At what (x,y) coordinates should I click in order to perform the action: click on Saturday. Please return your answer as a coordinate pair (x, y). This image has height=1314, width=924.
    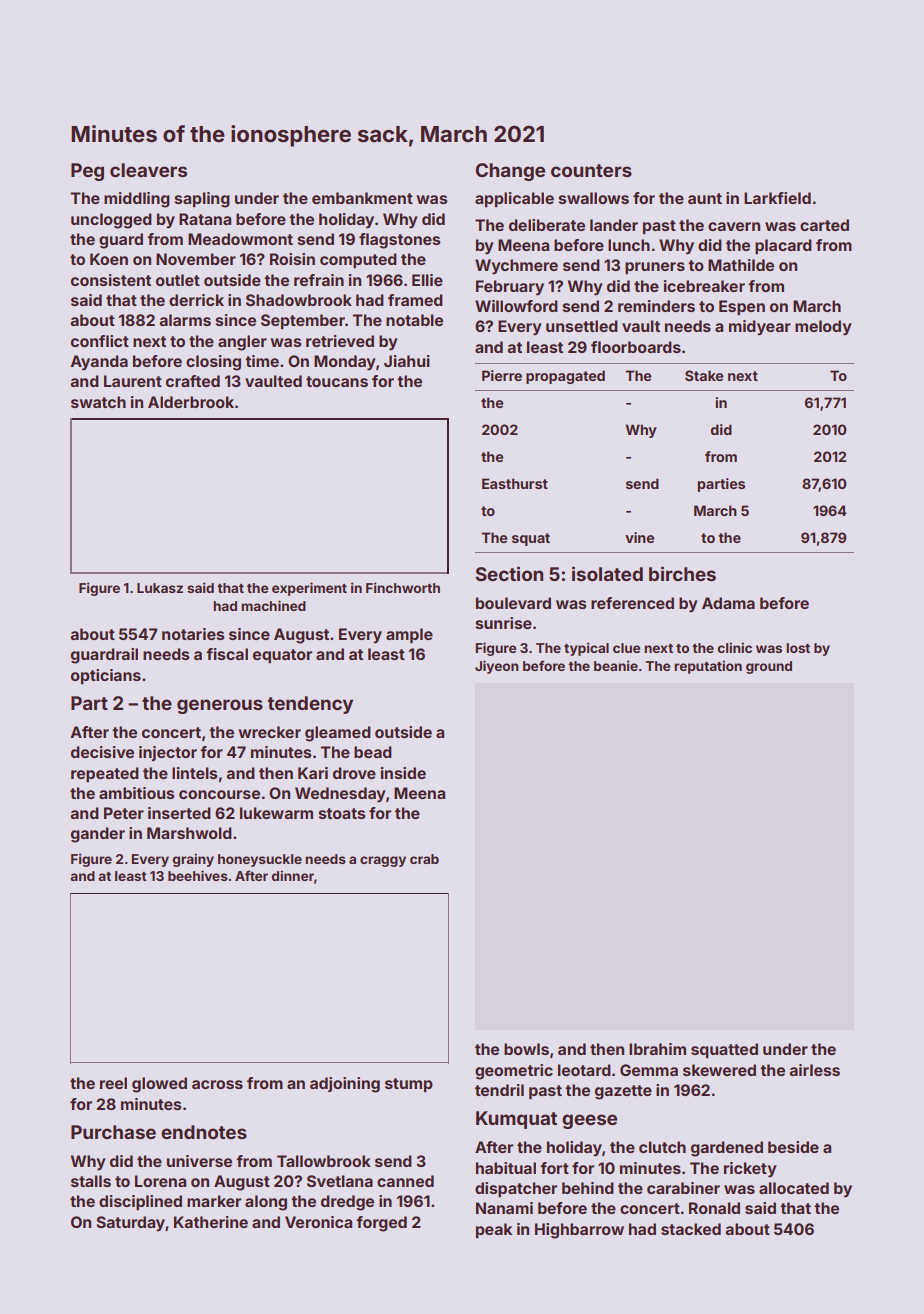
    Looking at the image, I should click on (130, 1224).
